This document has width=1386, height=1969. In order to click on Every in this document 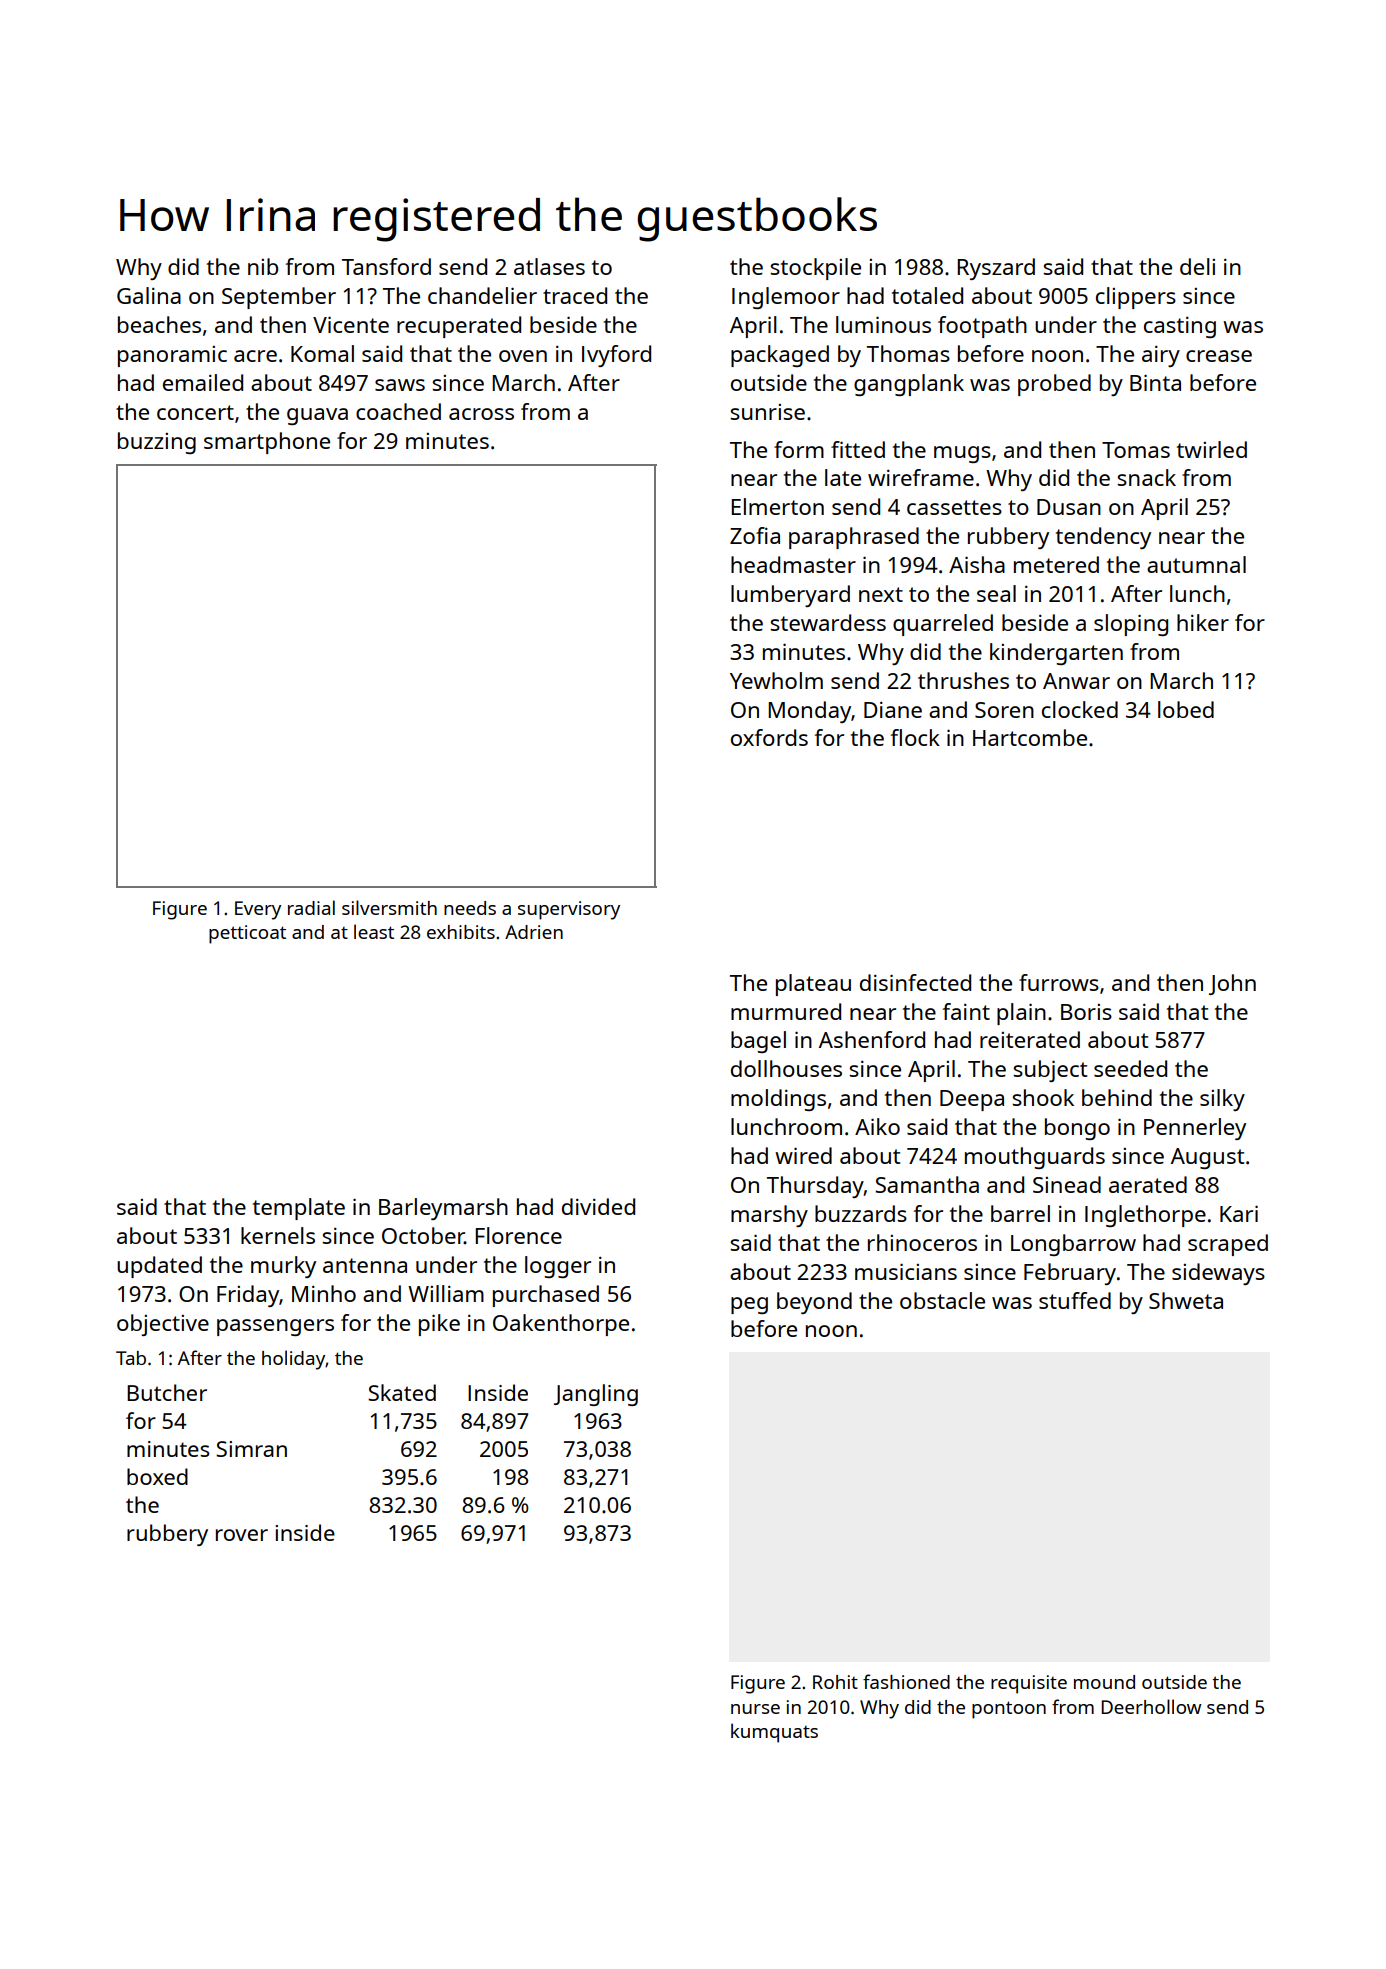, I will do `click(258, 910)`.
